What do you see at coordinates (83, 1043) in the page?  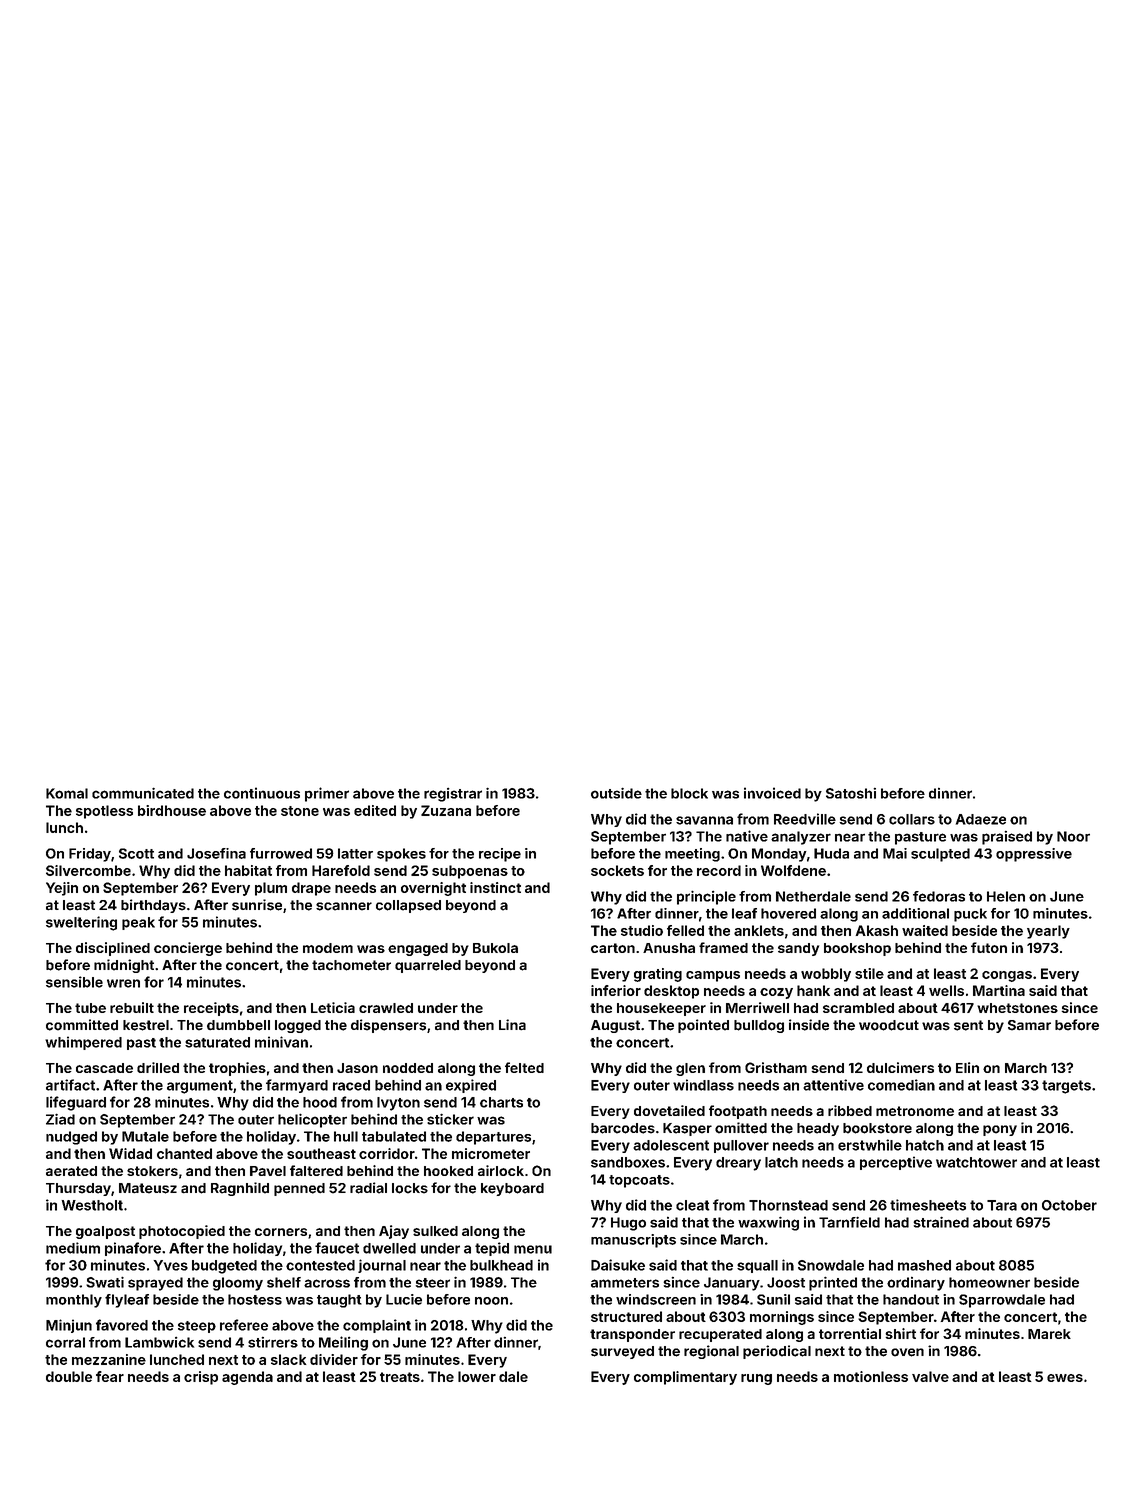 I see `whimpered` at bounding box center [83, 1043].
